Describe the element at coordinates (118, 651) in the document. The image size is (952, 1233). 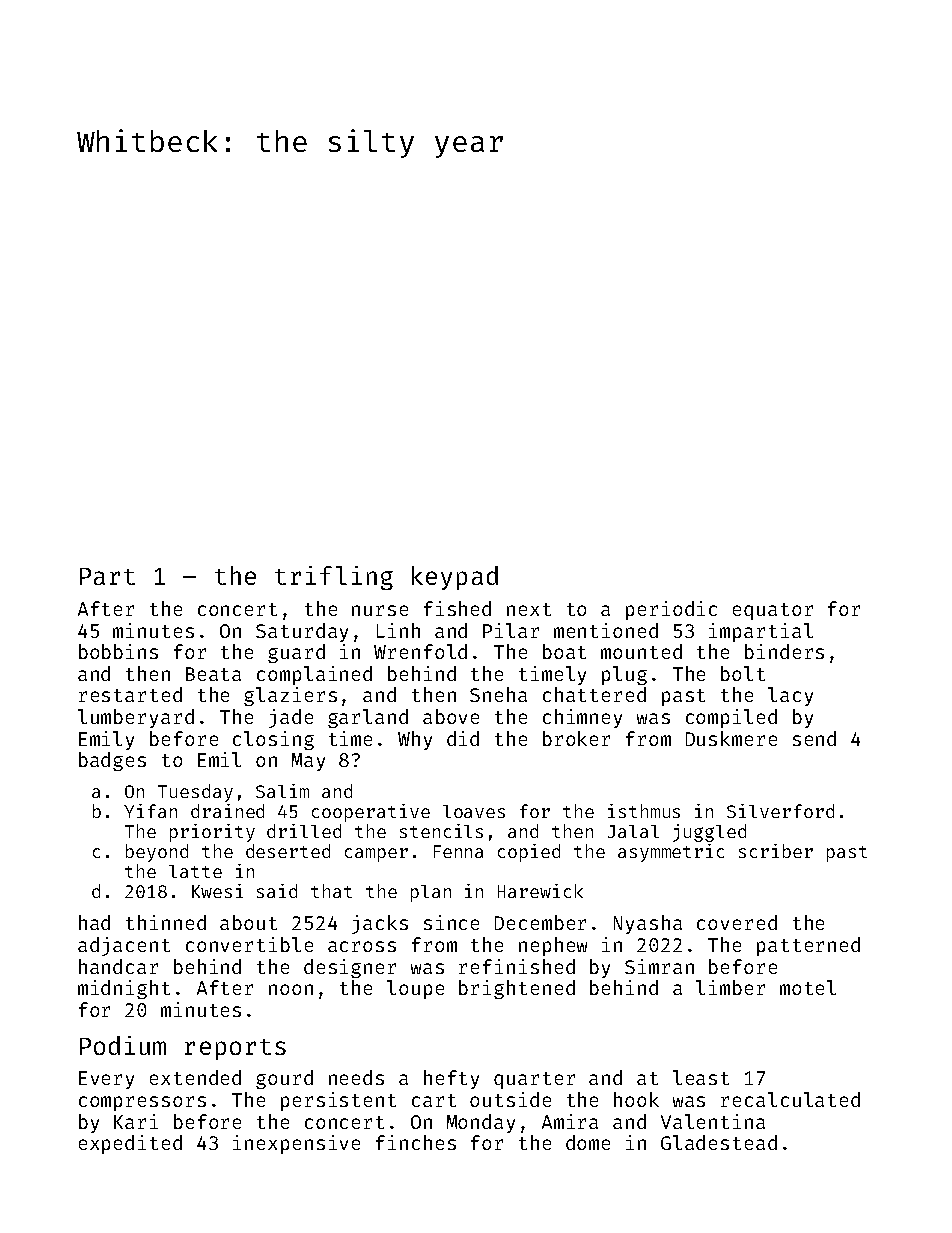
I see `bobbins` at that location.
